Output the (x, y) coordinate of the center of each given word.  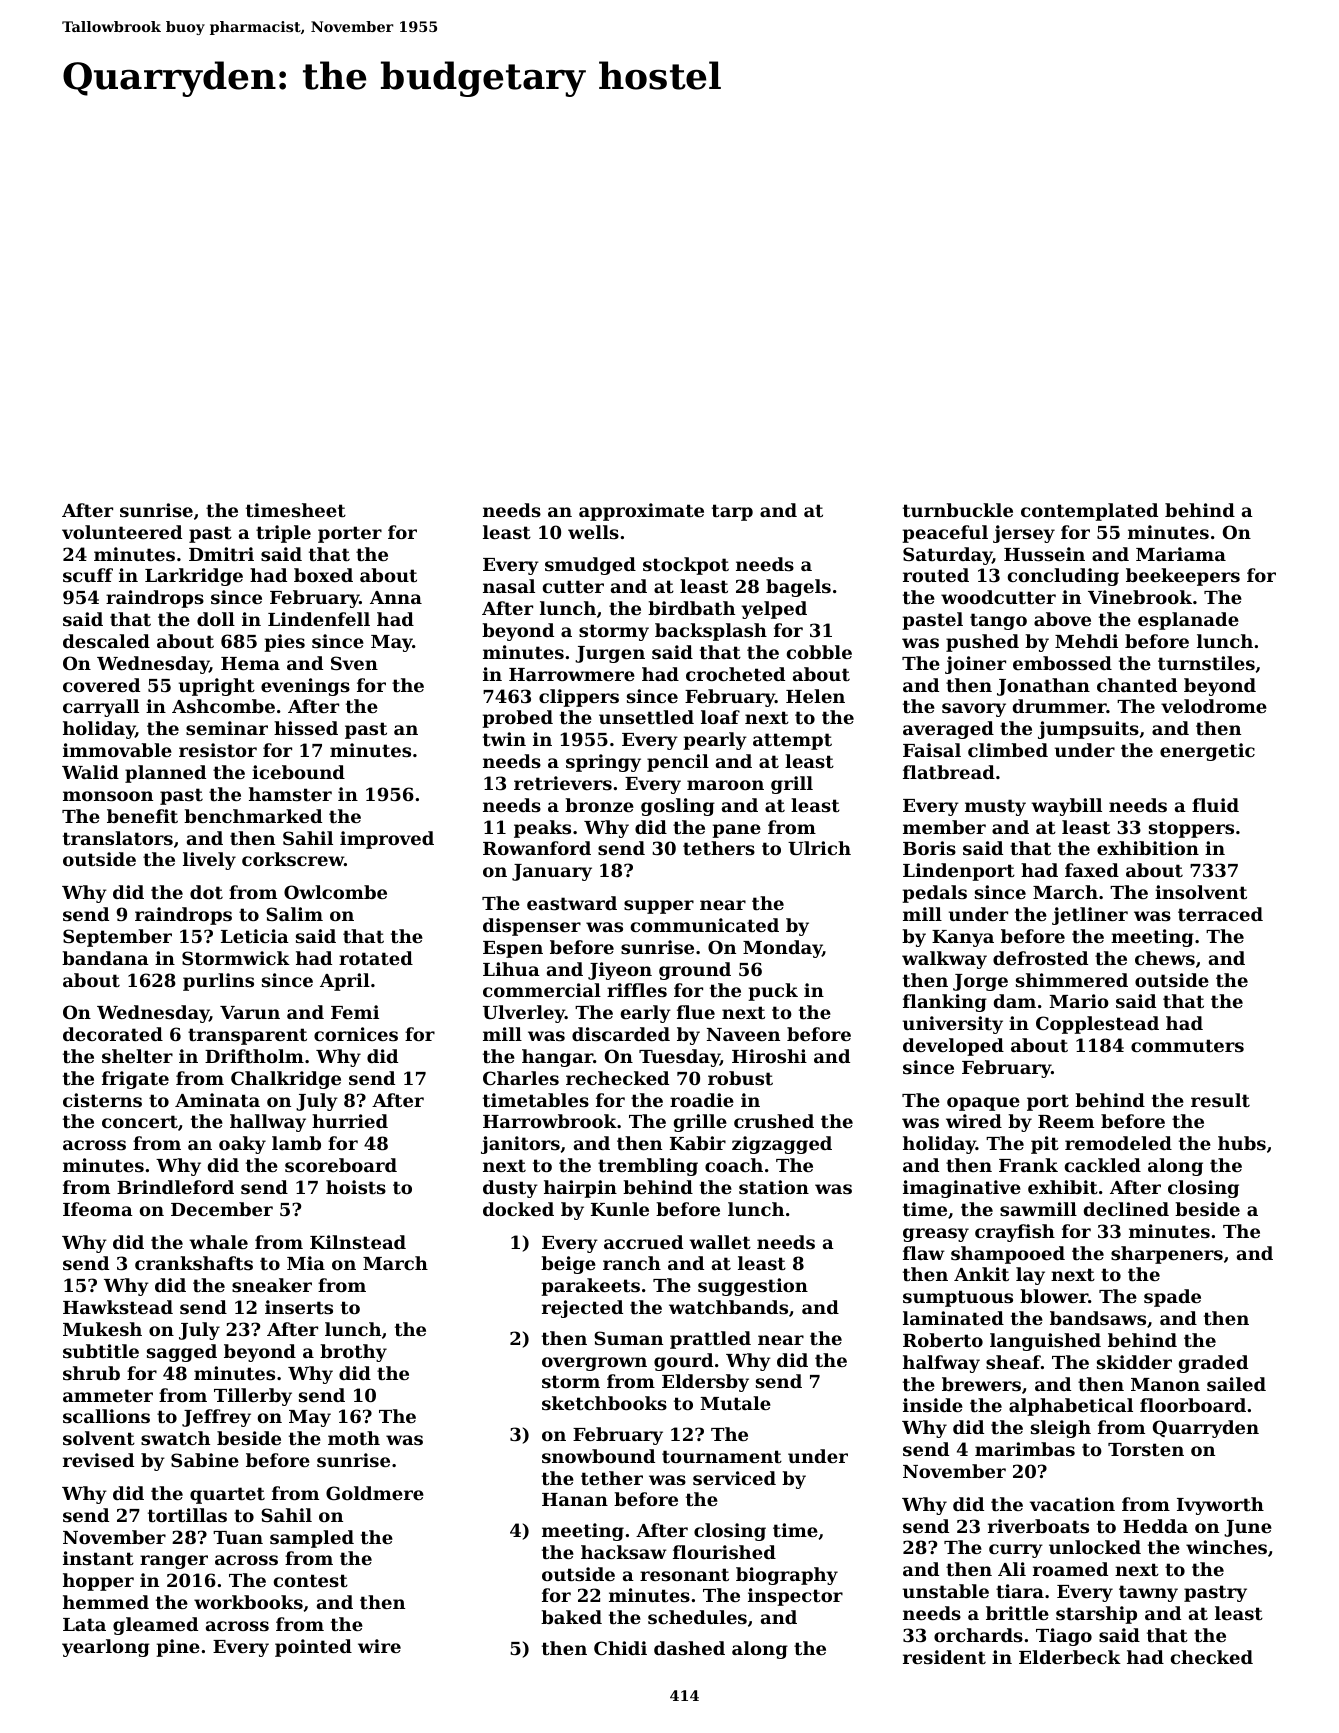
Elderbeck (1070, 1657)
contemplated (1089, 512)
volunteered (122, 532)
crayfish (1015, 1233)
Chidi (620, 1648)
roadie (702, 1100)
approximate (641, 512)
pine (178, 1648)
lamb (296, 1143)
